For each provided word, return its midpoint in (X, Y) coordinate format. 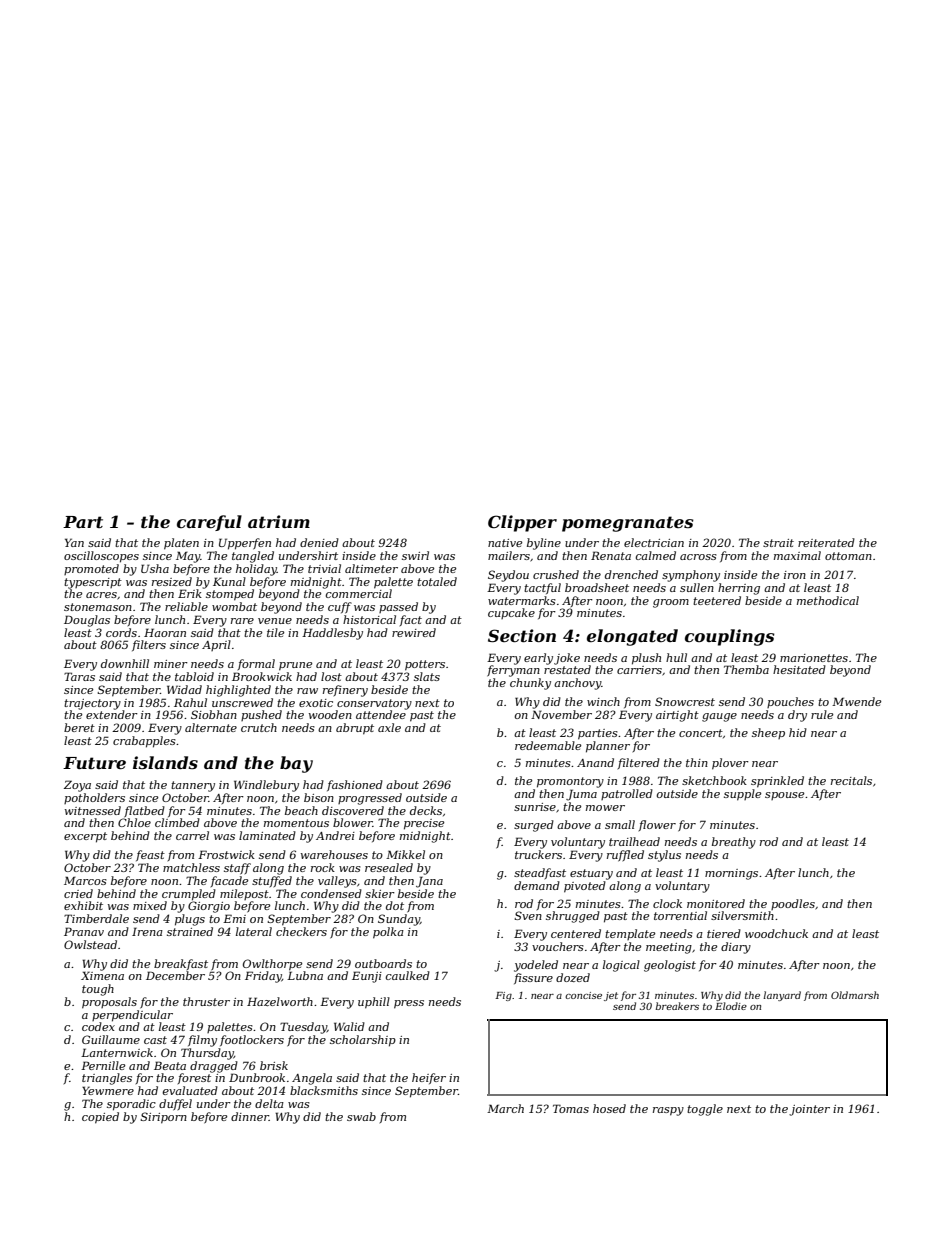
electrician (654, 542)
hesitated (799, 669)
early (538, 659)
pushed (261, 715)
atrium (279, 521)
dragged (214, 1067)
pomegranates (628, 524)
